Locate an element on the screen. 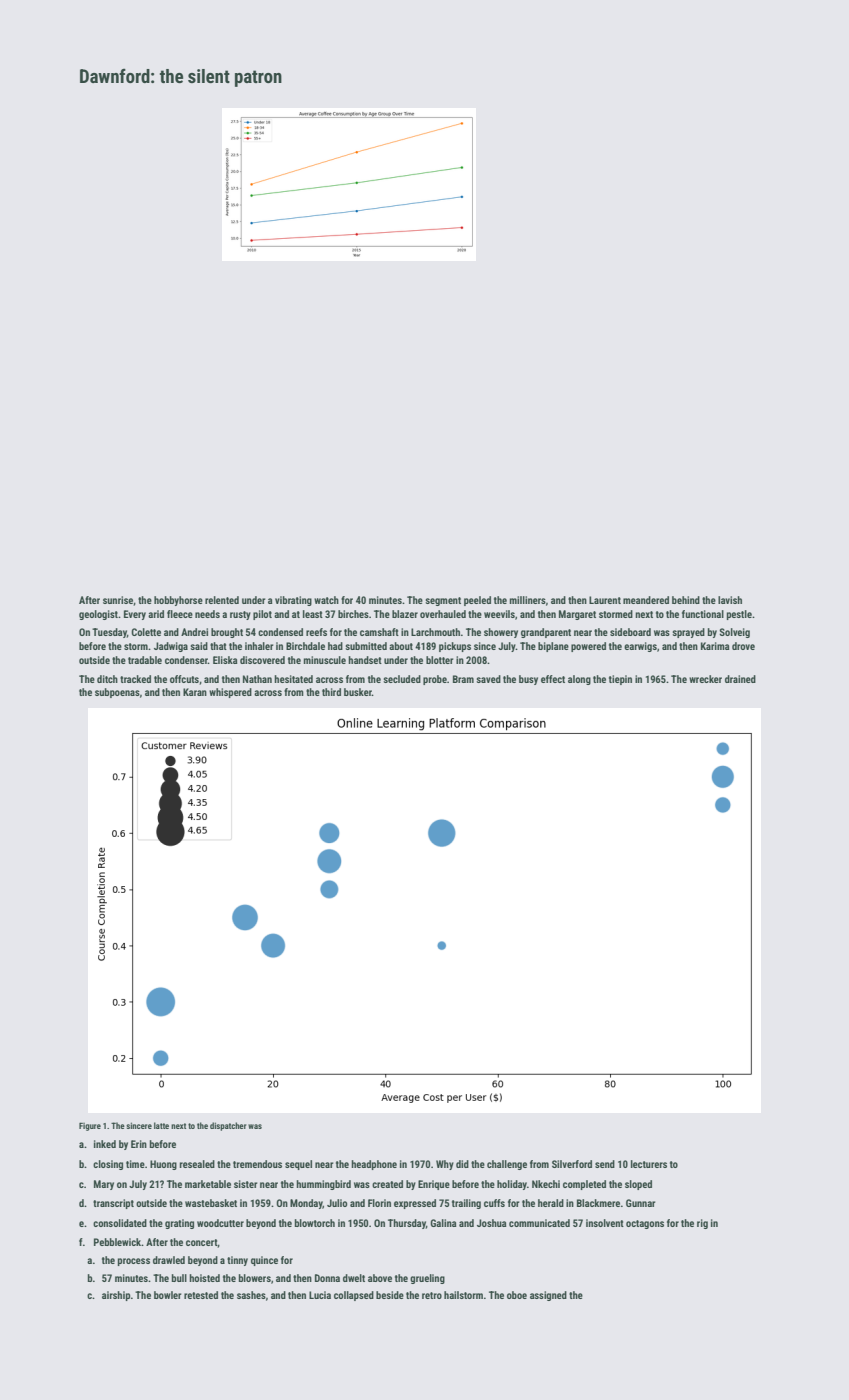 This screenshot has width=849, height=1400. Donna is located at coordinates (327, 1278).
